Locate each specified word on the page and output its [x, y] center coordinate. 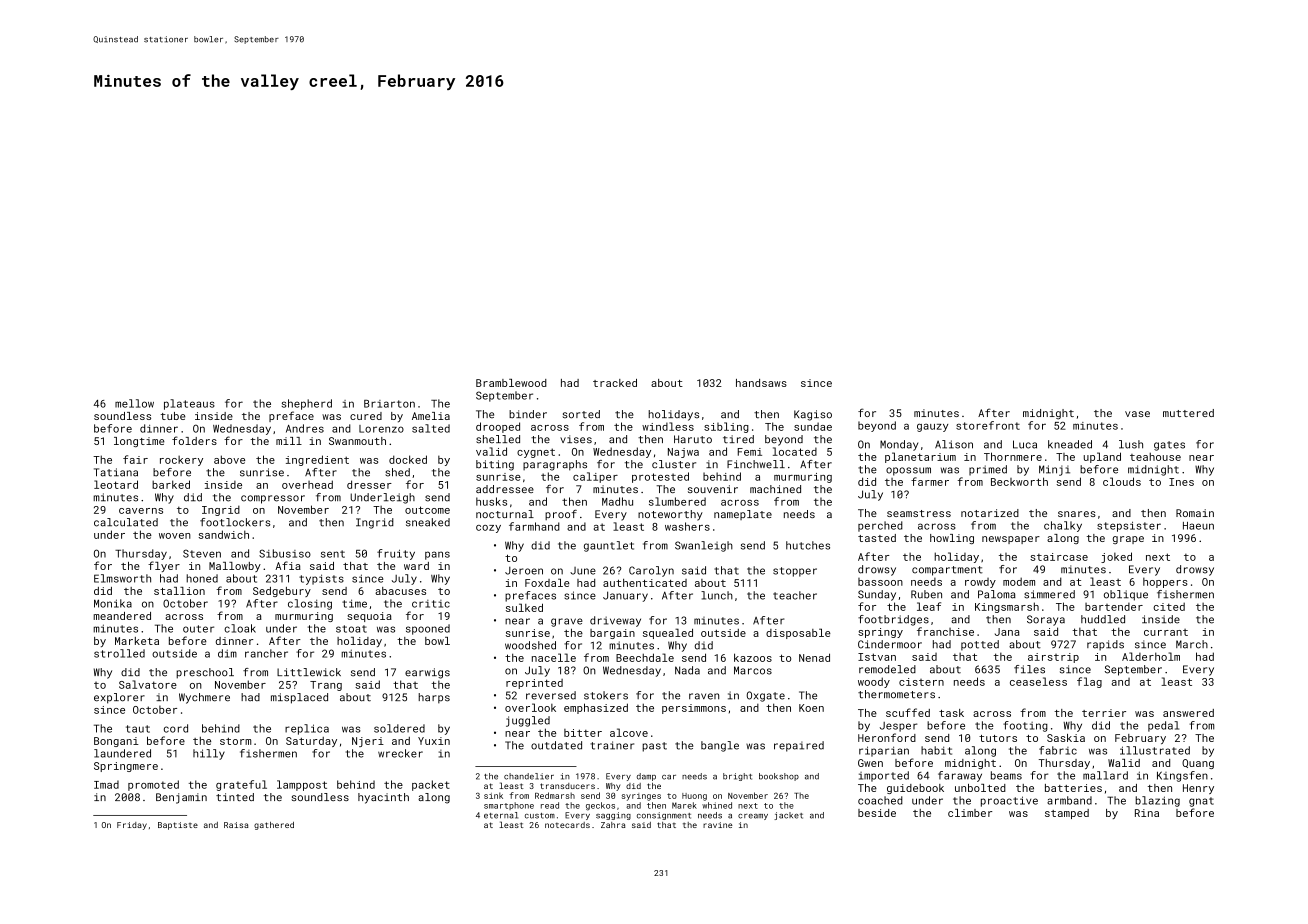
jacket [788, 816]
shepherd [307, 404]
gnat [1201, 802]
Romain [1195, 513]
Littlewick [309, 672]
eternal [501, 815]
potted [980, 645]
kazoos [753, 657]
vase [1137, 414]
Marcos [753, 670]
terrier [1104, 713]
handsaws [761, 383]
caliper [595, 477]
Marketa [137, 641]
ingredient [317, 460]
